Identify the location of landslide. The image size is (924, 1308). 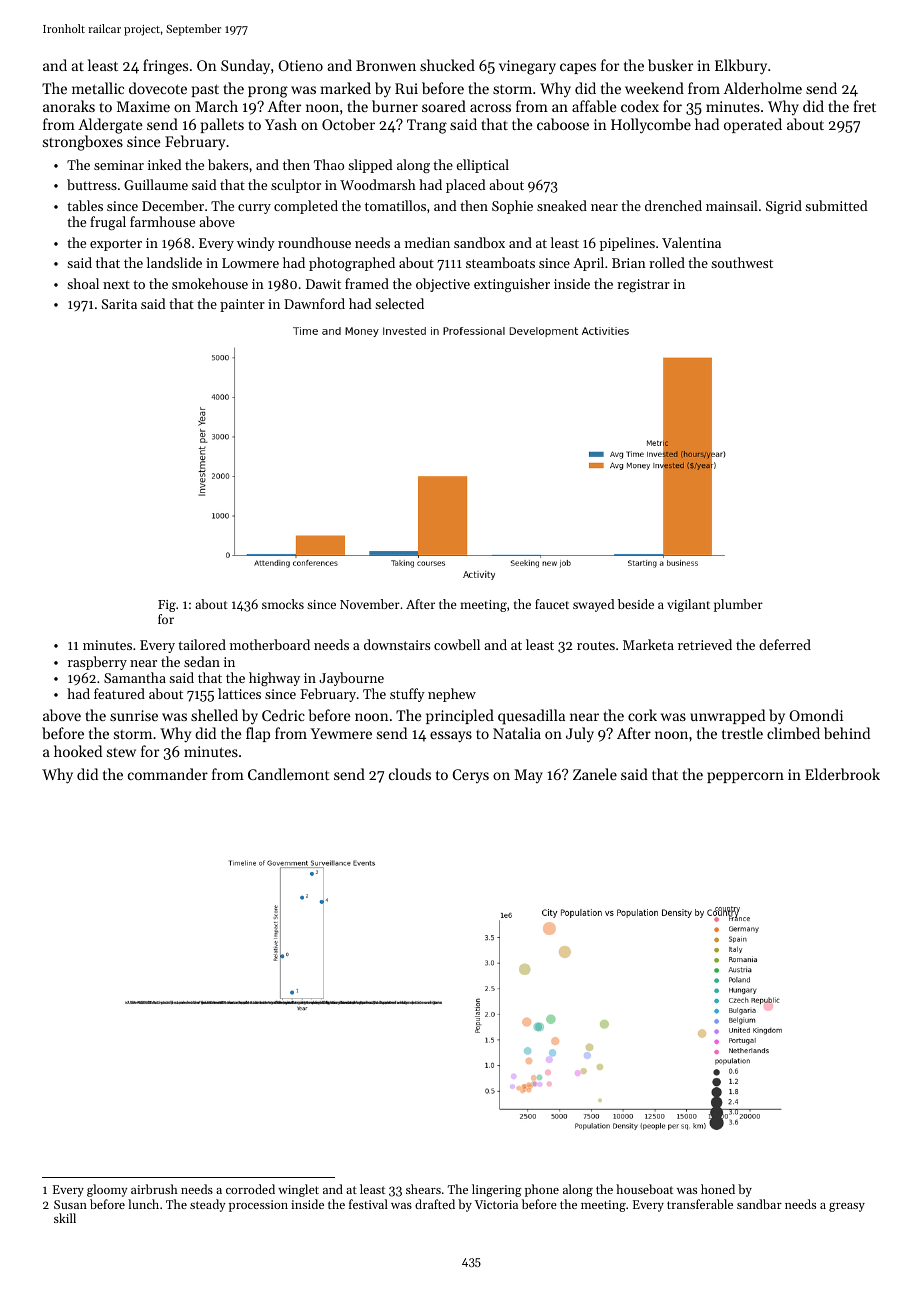
(174, 262).
